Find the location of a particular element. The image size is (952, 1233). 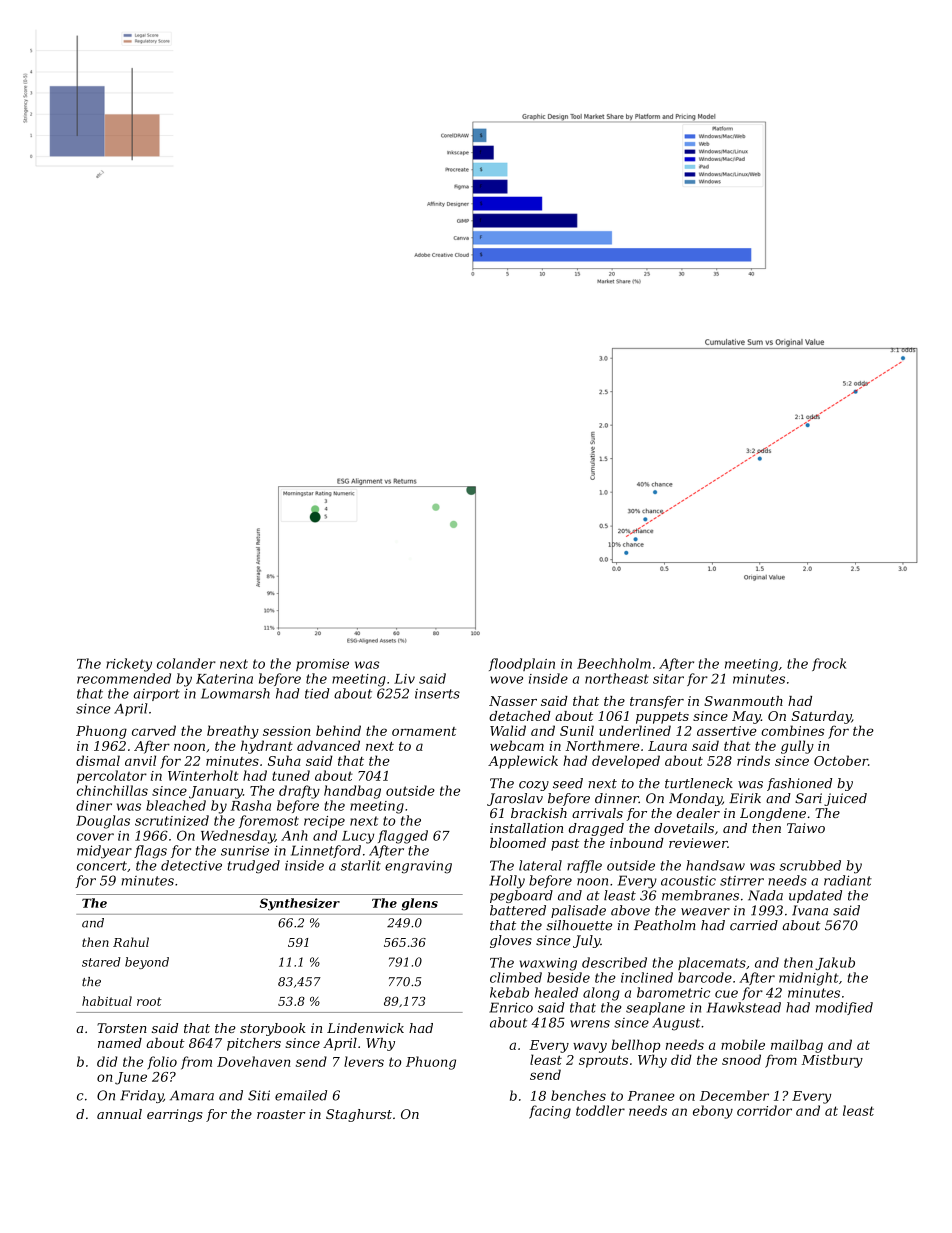

above is located at coordinates (630, 910).
